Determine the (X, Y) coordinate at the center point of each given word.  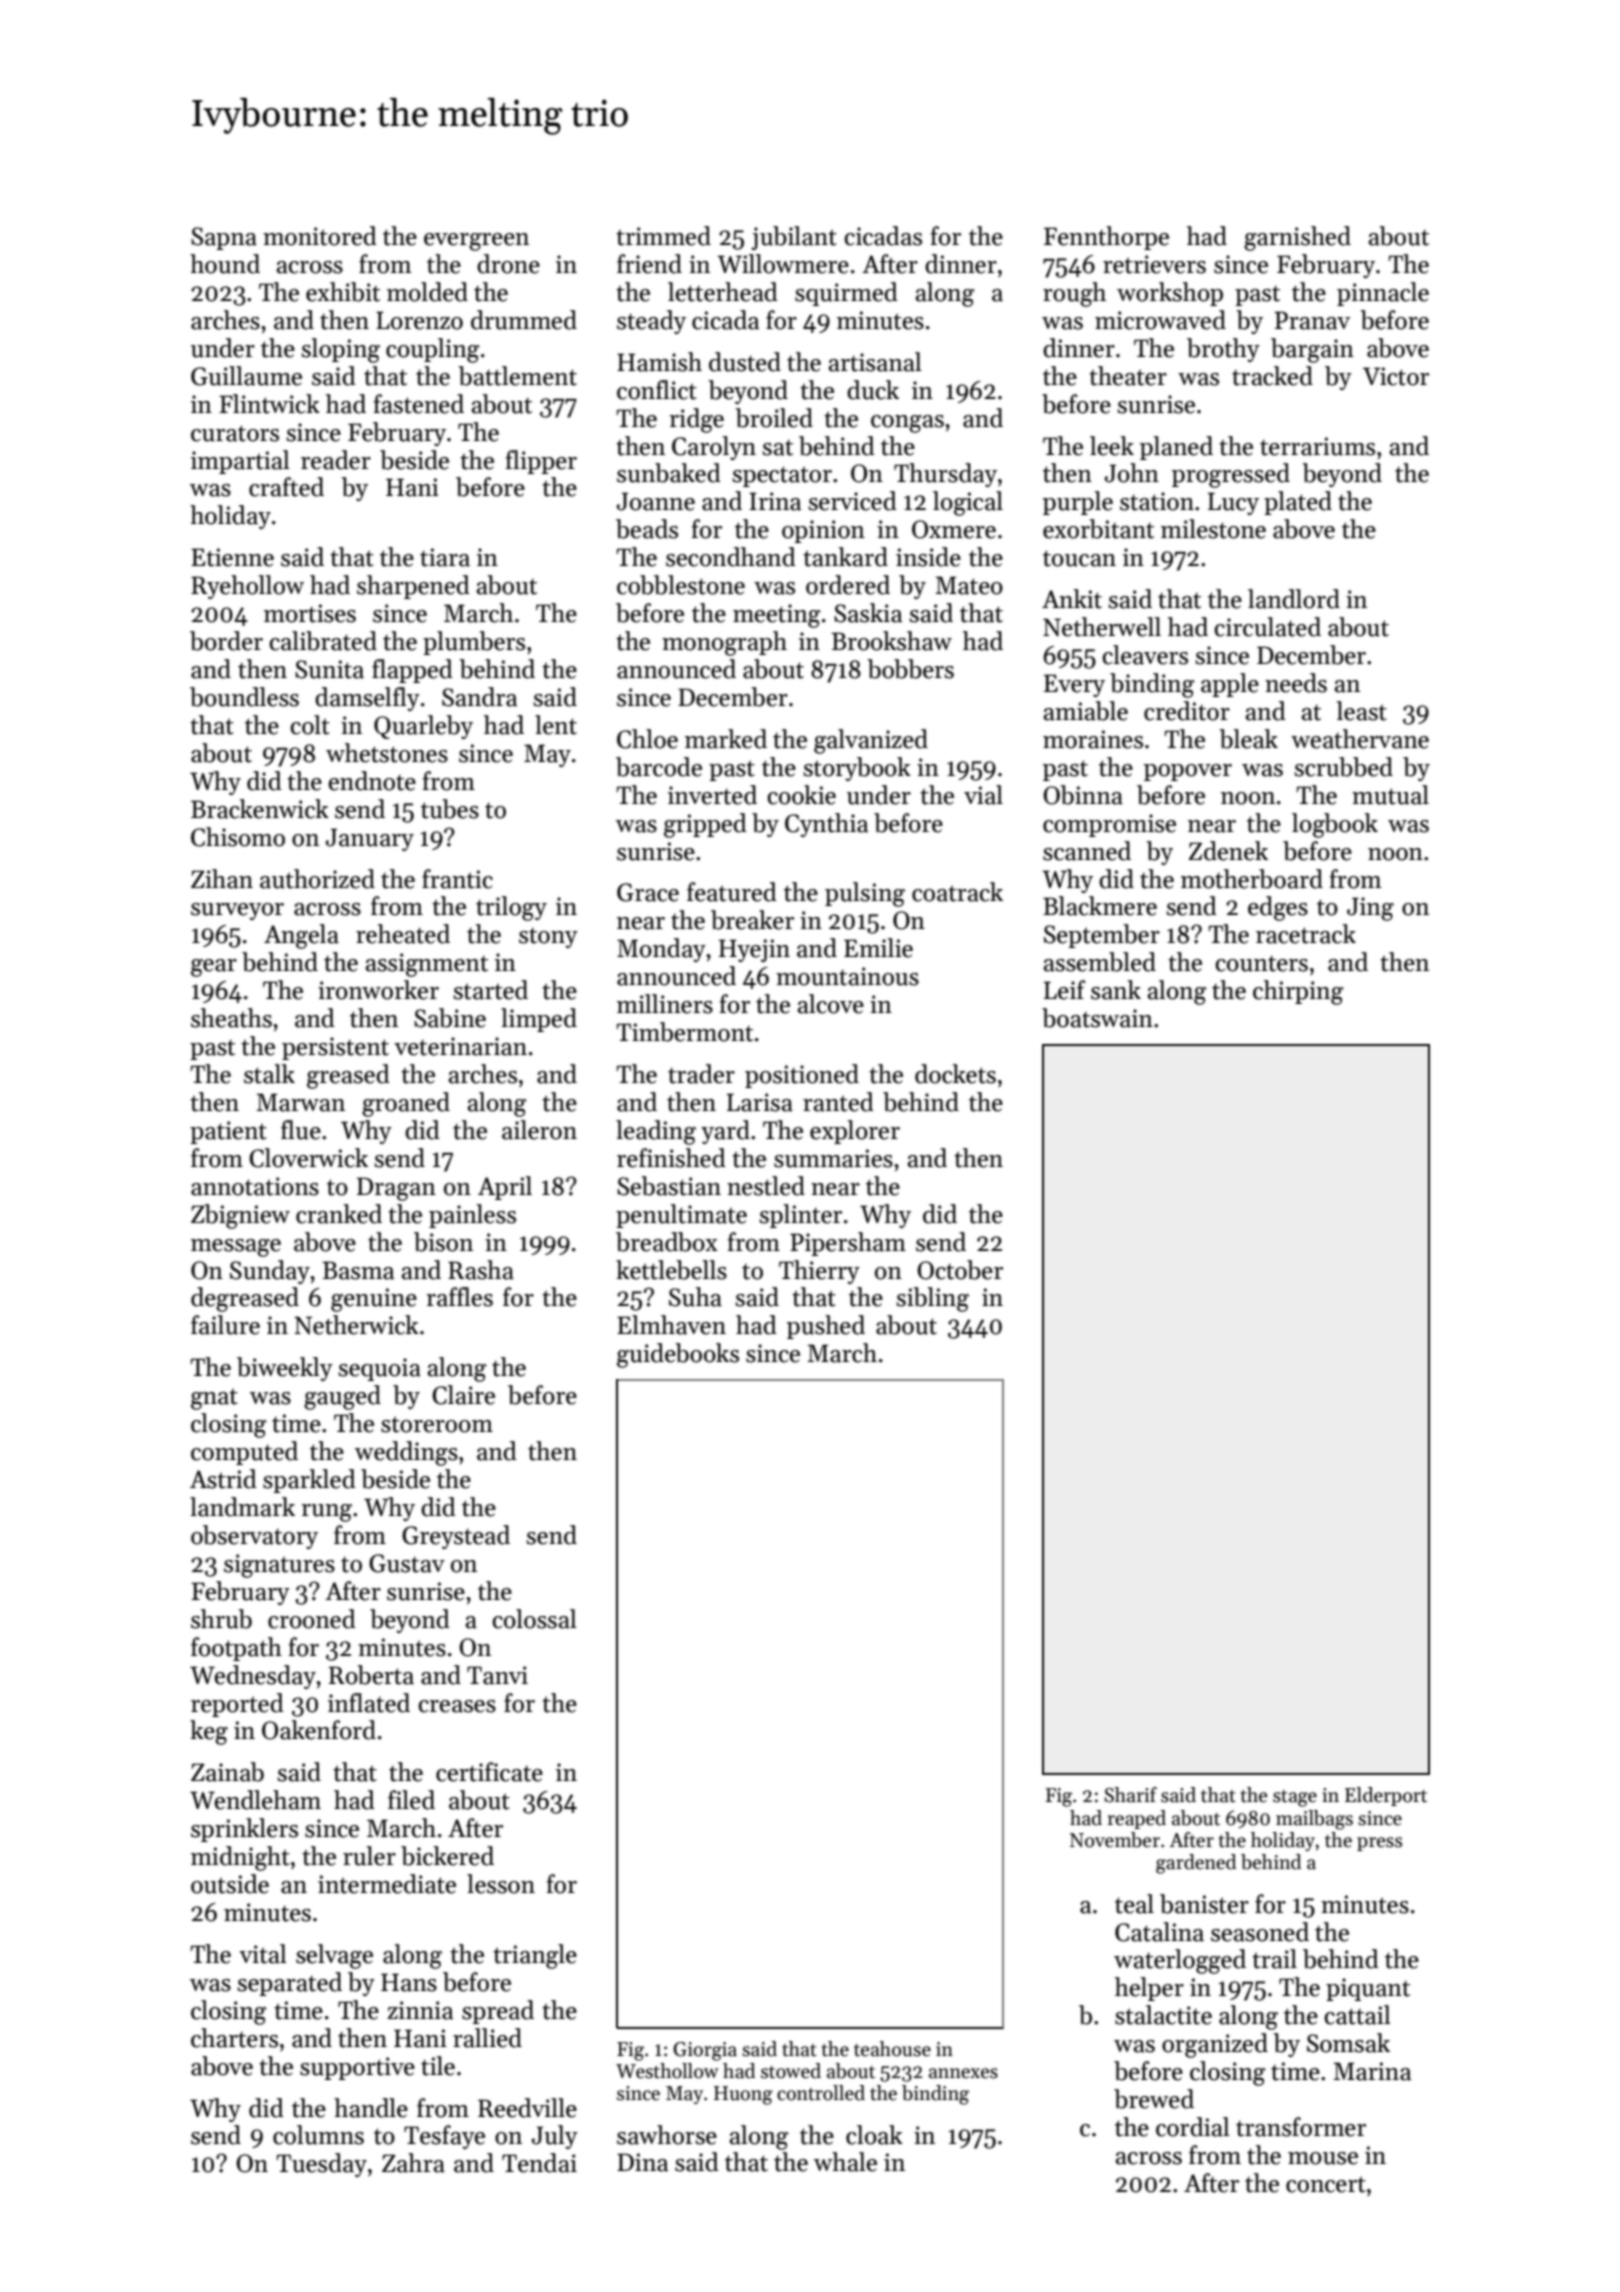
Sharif (1130, 1795)
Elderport (1386, 1796)
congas (907, 424)
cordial (1193, 2127)
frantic (457, 879)
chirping (1298, 992)
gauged (342, 1397)
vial (983, 795)
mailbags (1314, 1820)
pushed (826, 1327)
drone (508, 264)
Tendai (539, 2163)
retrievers (1154, 264)
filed (411, 1800)
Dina (642, 2162)
